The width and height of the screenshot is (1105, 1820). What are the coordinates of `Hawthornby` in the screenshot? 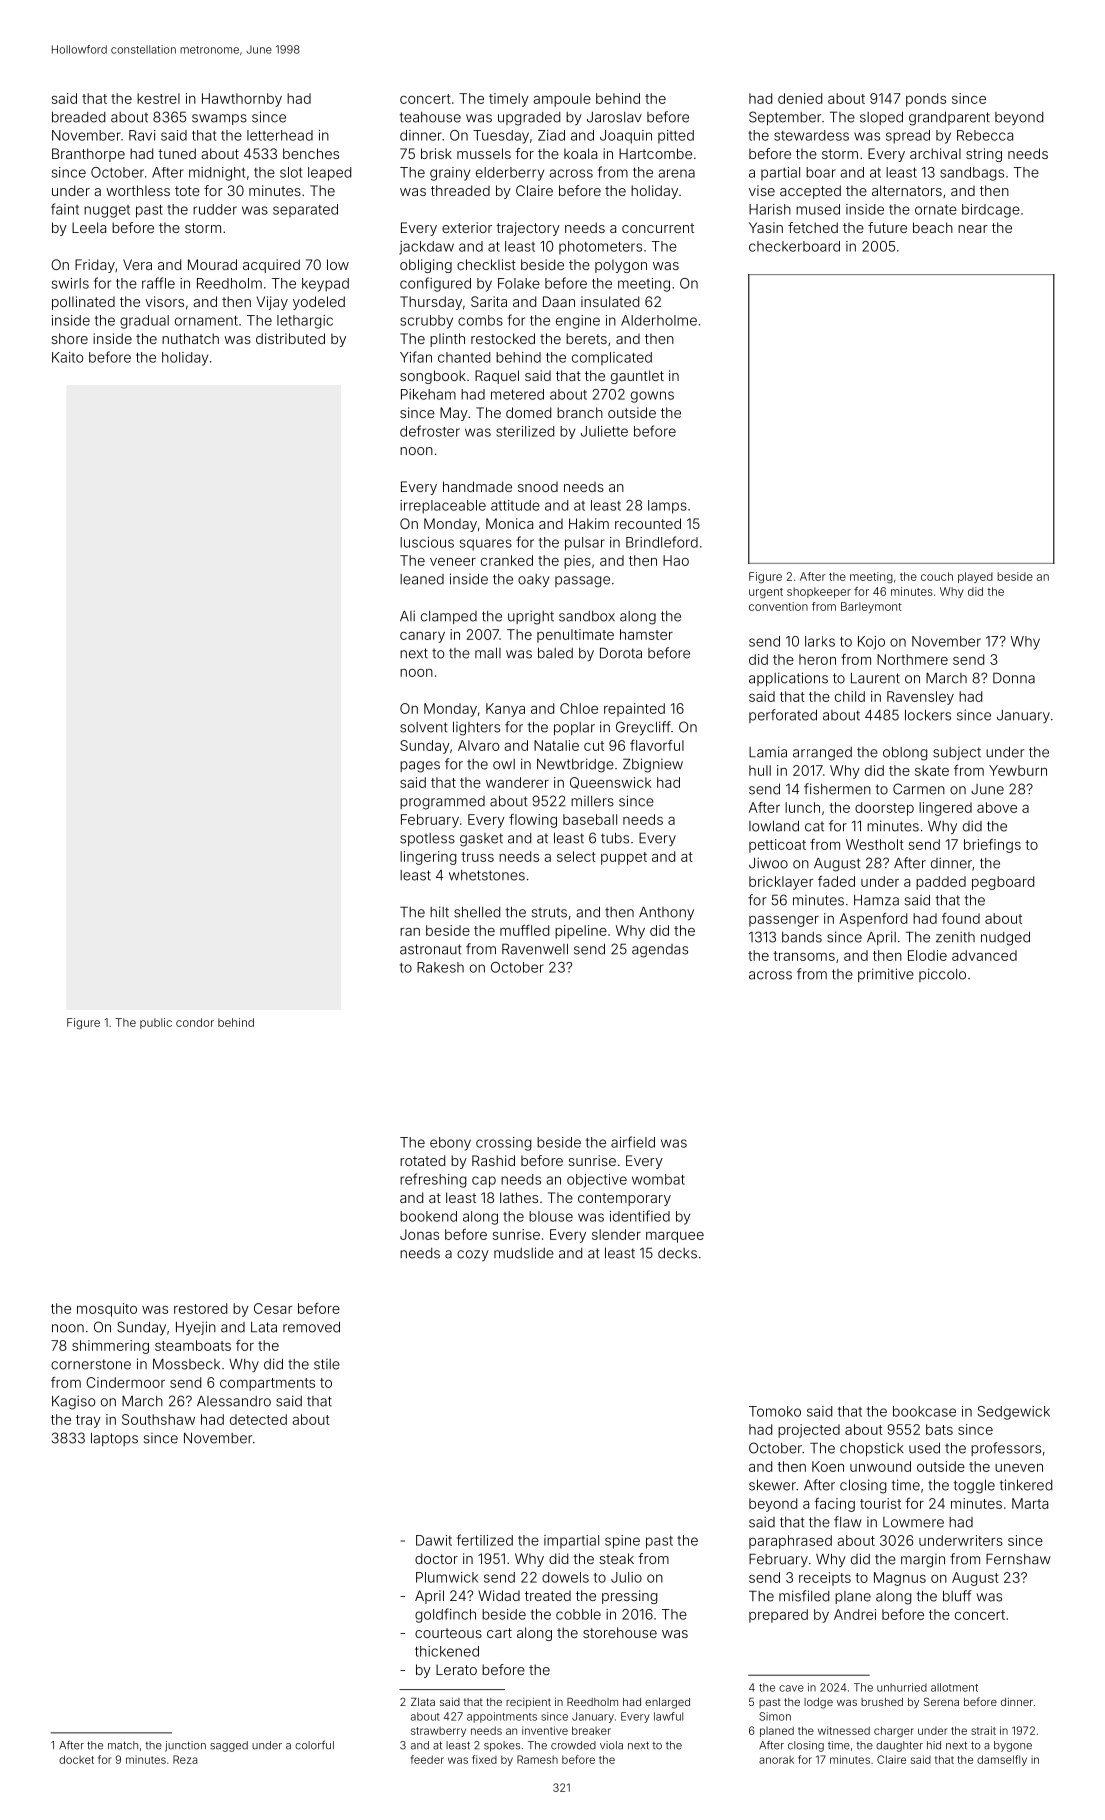 It's located at (242, 100).
